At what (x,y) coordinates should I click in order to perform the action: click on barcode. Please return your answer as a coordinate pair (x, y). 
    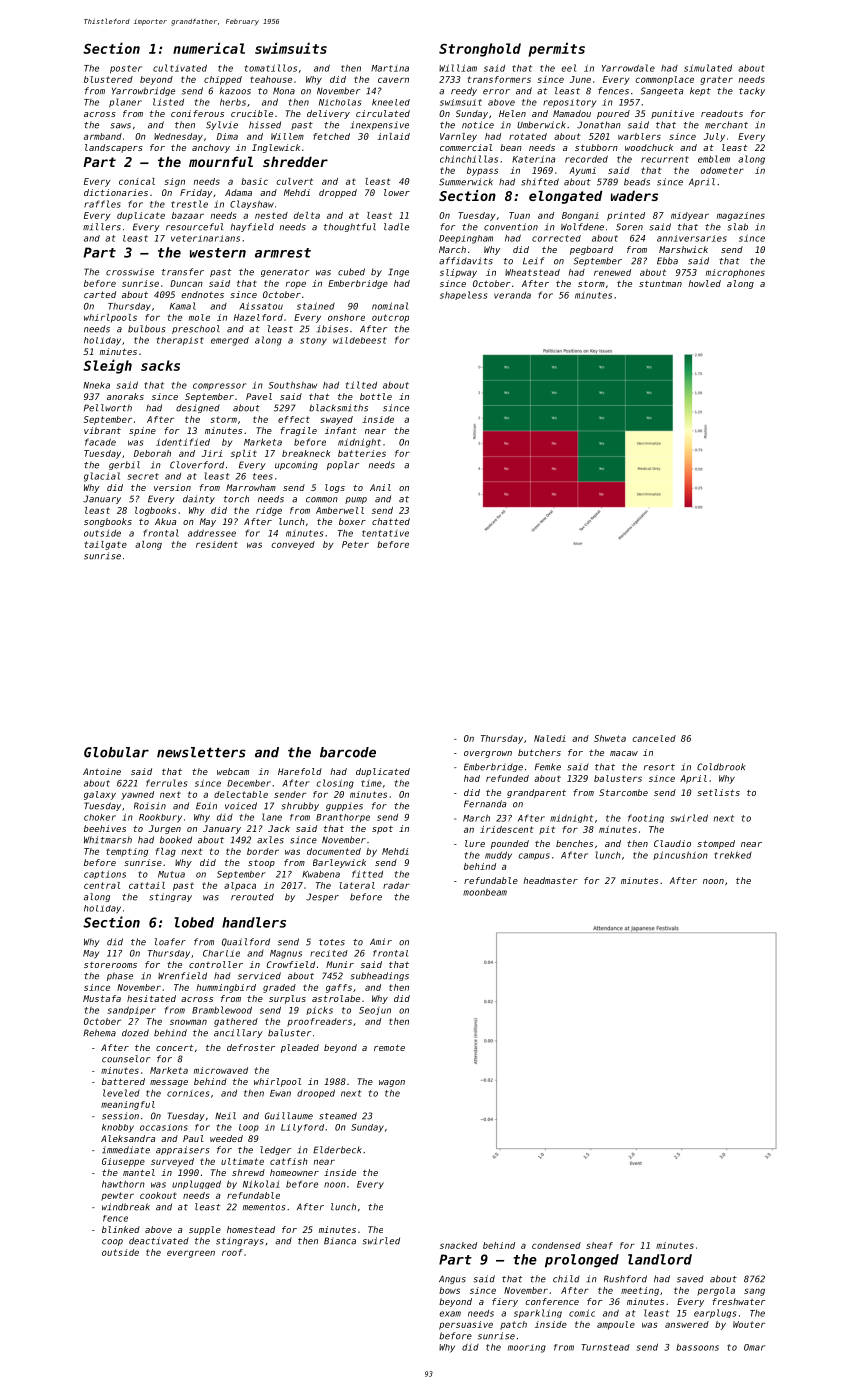
    Looking at the image, I should click on (348, 752).
